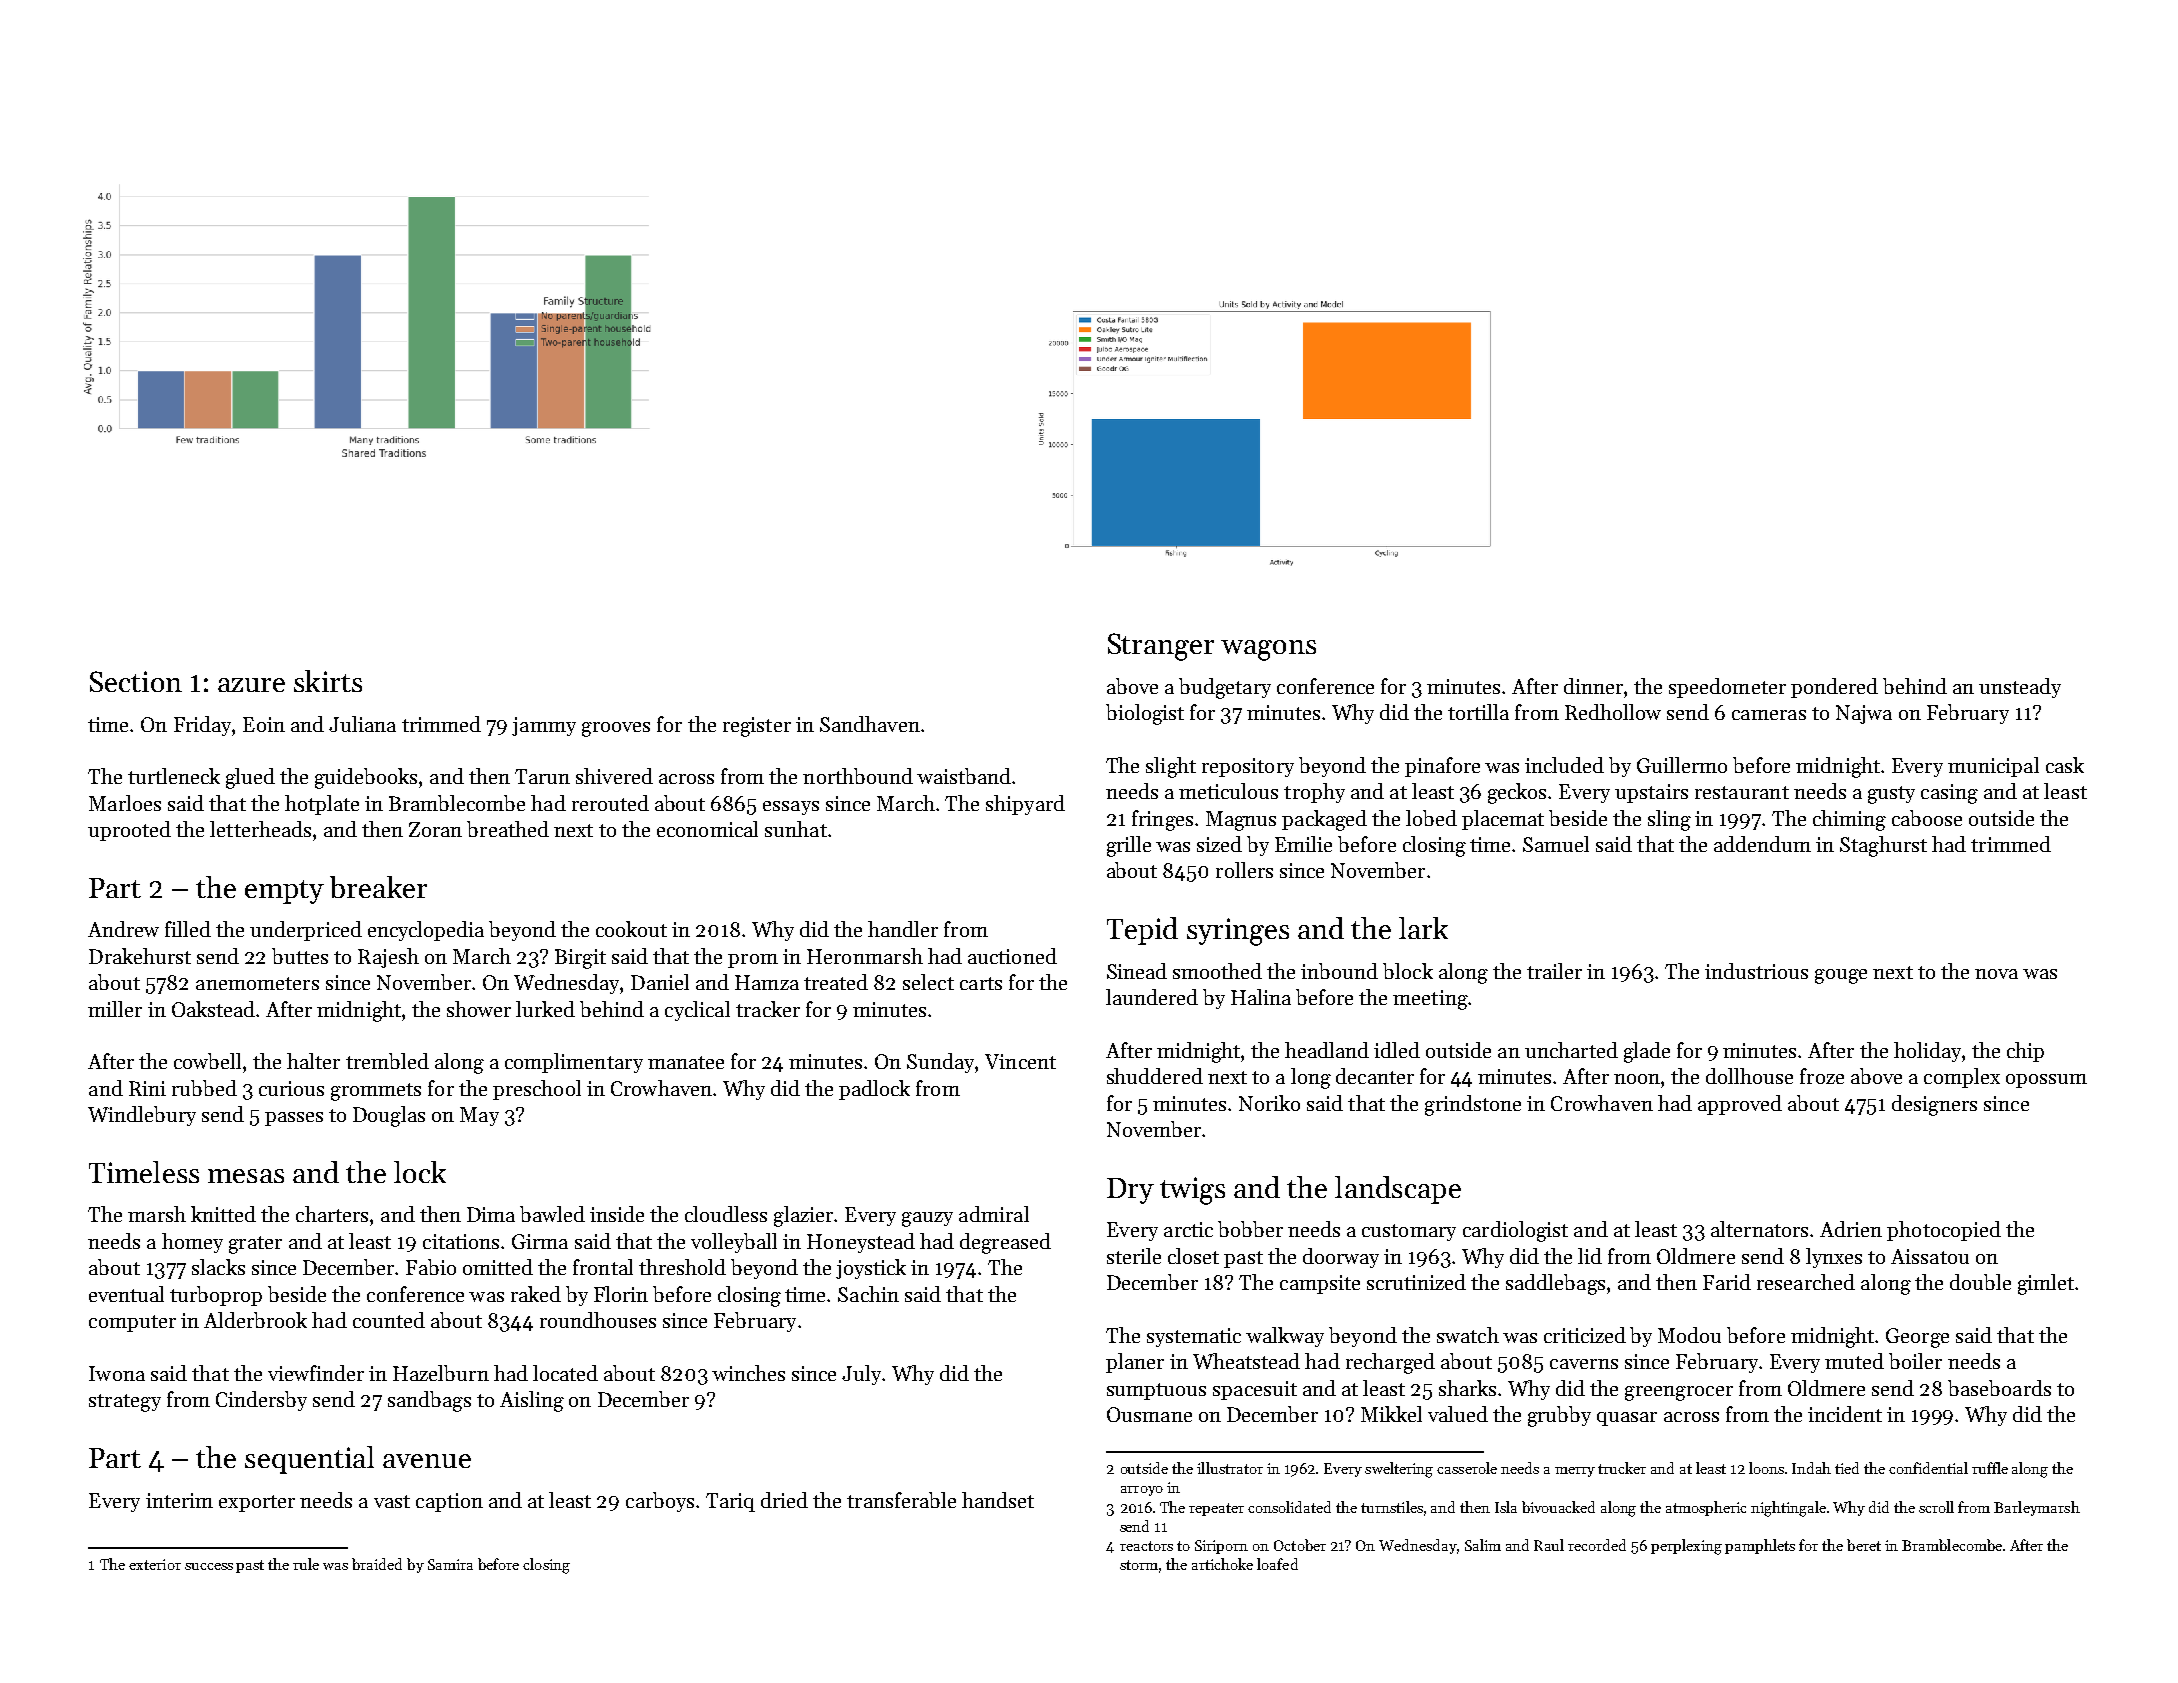  Describe the element at coordinates (1999, 1388) in the screenshot. I see `baseboards` at that location.
